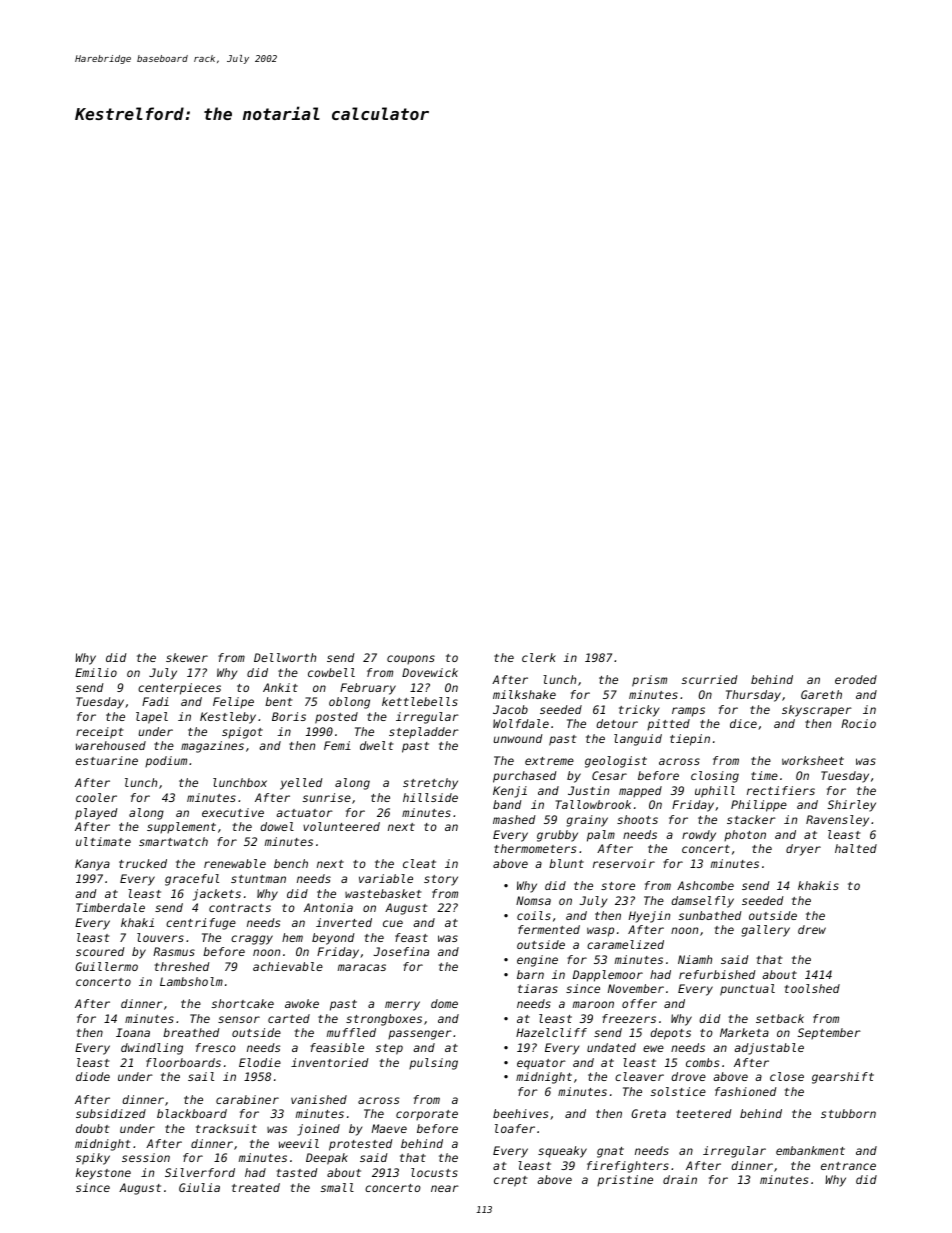 The height and width of the screenshot is (1233, 952). What do you see at coordinates (337, 1187) in the screenshot?
I see `small` at bounding box center [337, 1187].
